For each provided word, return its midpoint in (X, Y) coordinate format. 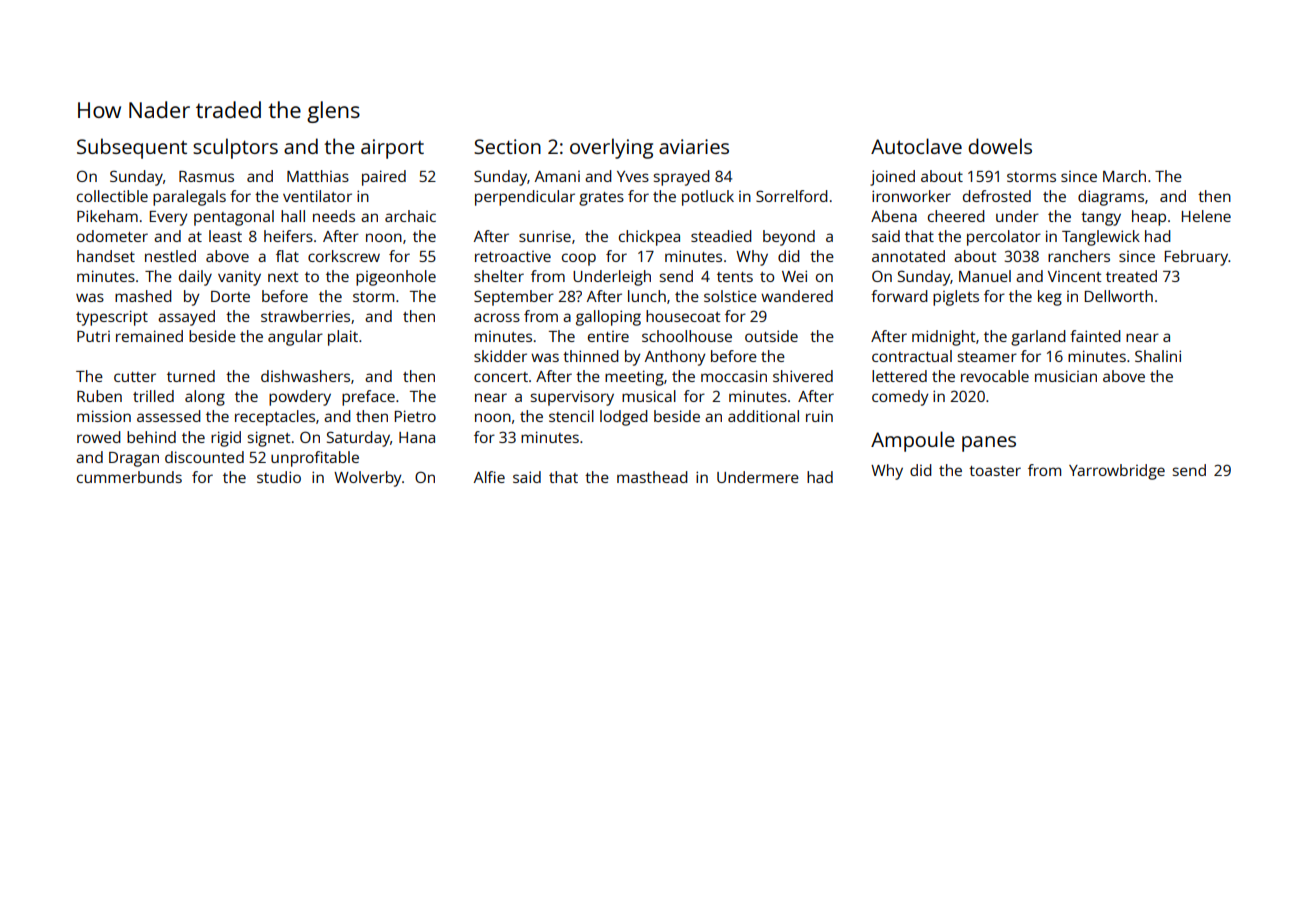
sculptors (235, 148)
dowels (1000, 146)
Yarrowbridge (1117, 472)
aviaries (694, 146)
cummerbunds (129, 477)
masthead (652, 477)
